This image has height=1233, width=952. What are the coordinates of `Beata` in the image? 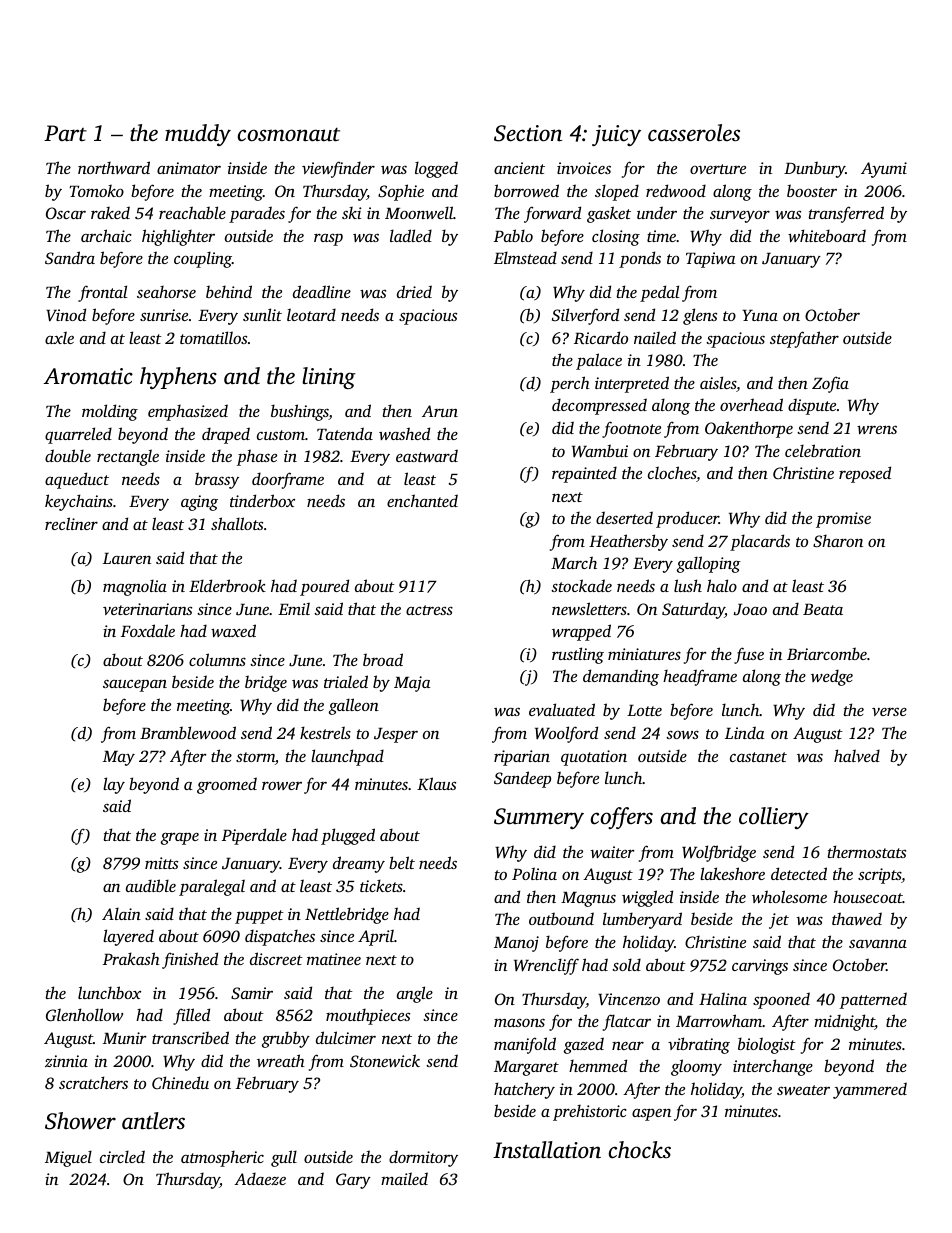 It's located at (823, 609).
